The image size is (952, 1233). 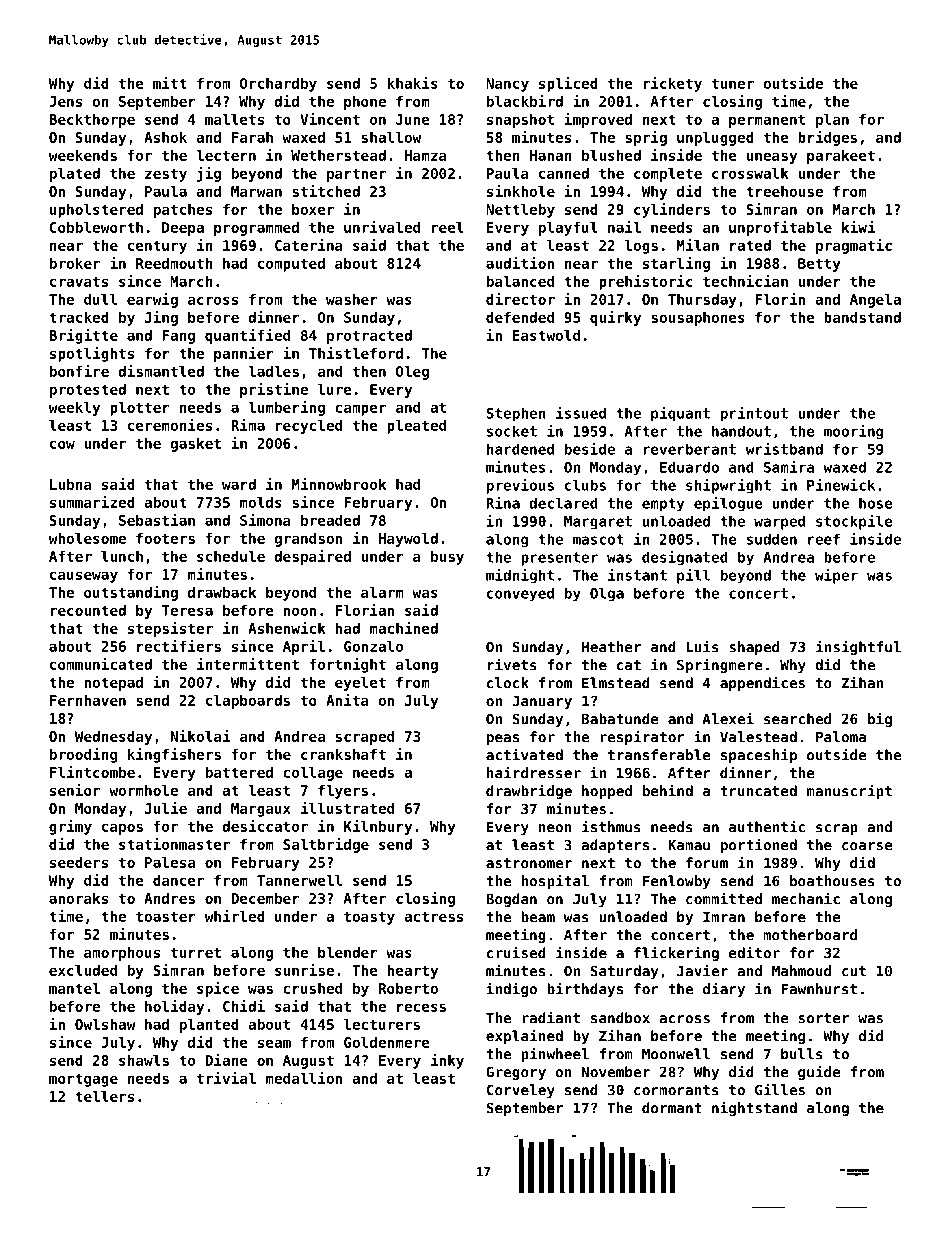 What do you see at coordinates (754, 1108) in the screenshot?
I see `nightstand` at bounding box center [754, 1108].
